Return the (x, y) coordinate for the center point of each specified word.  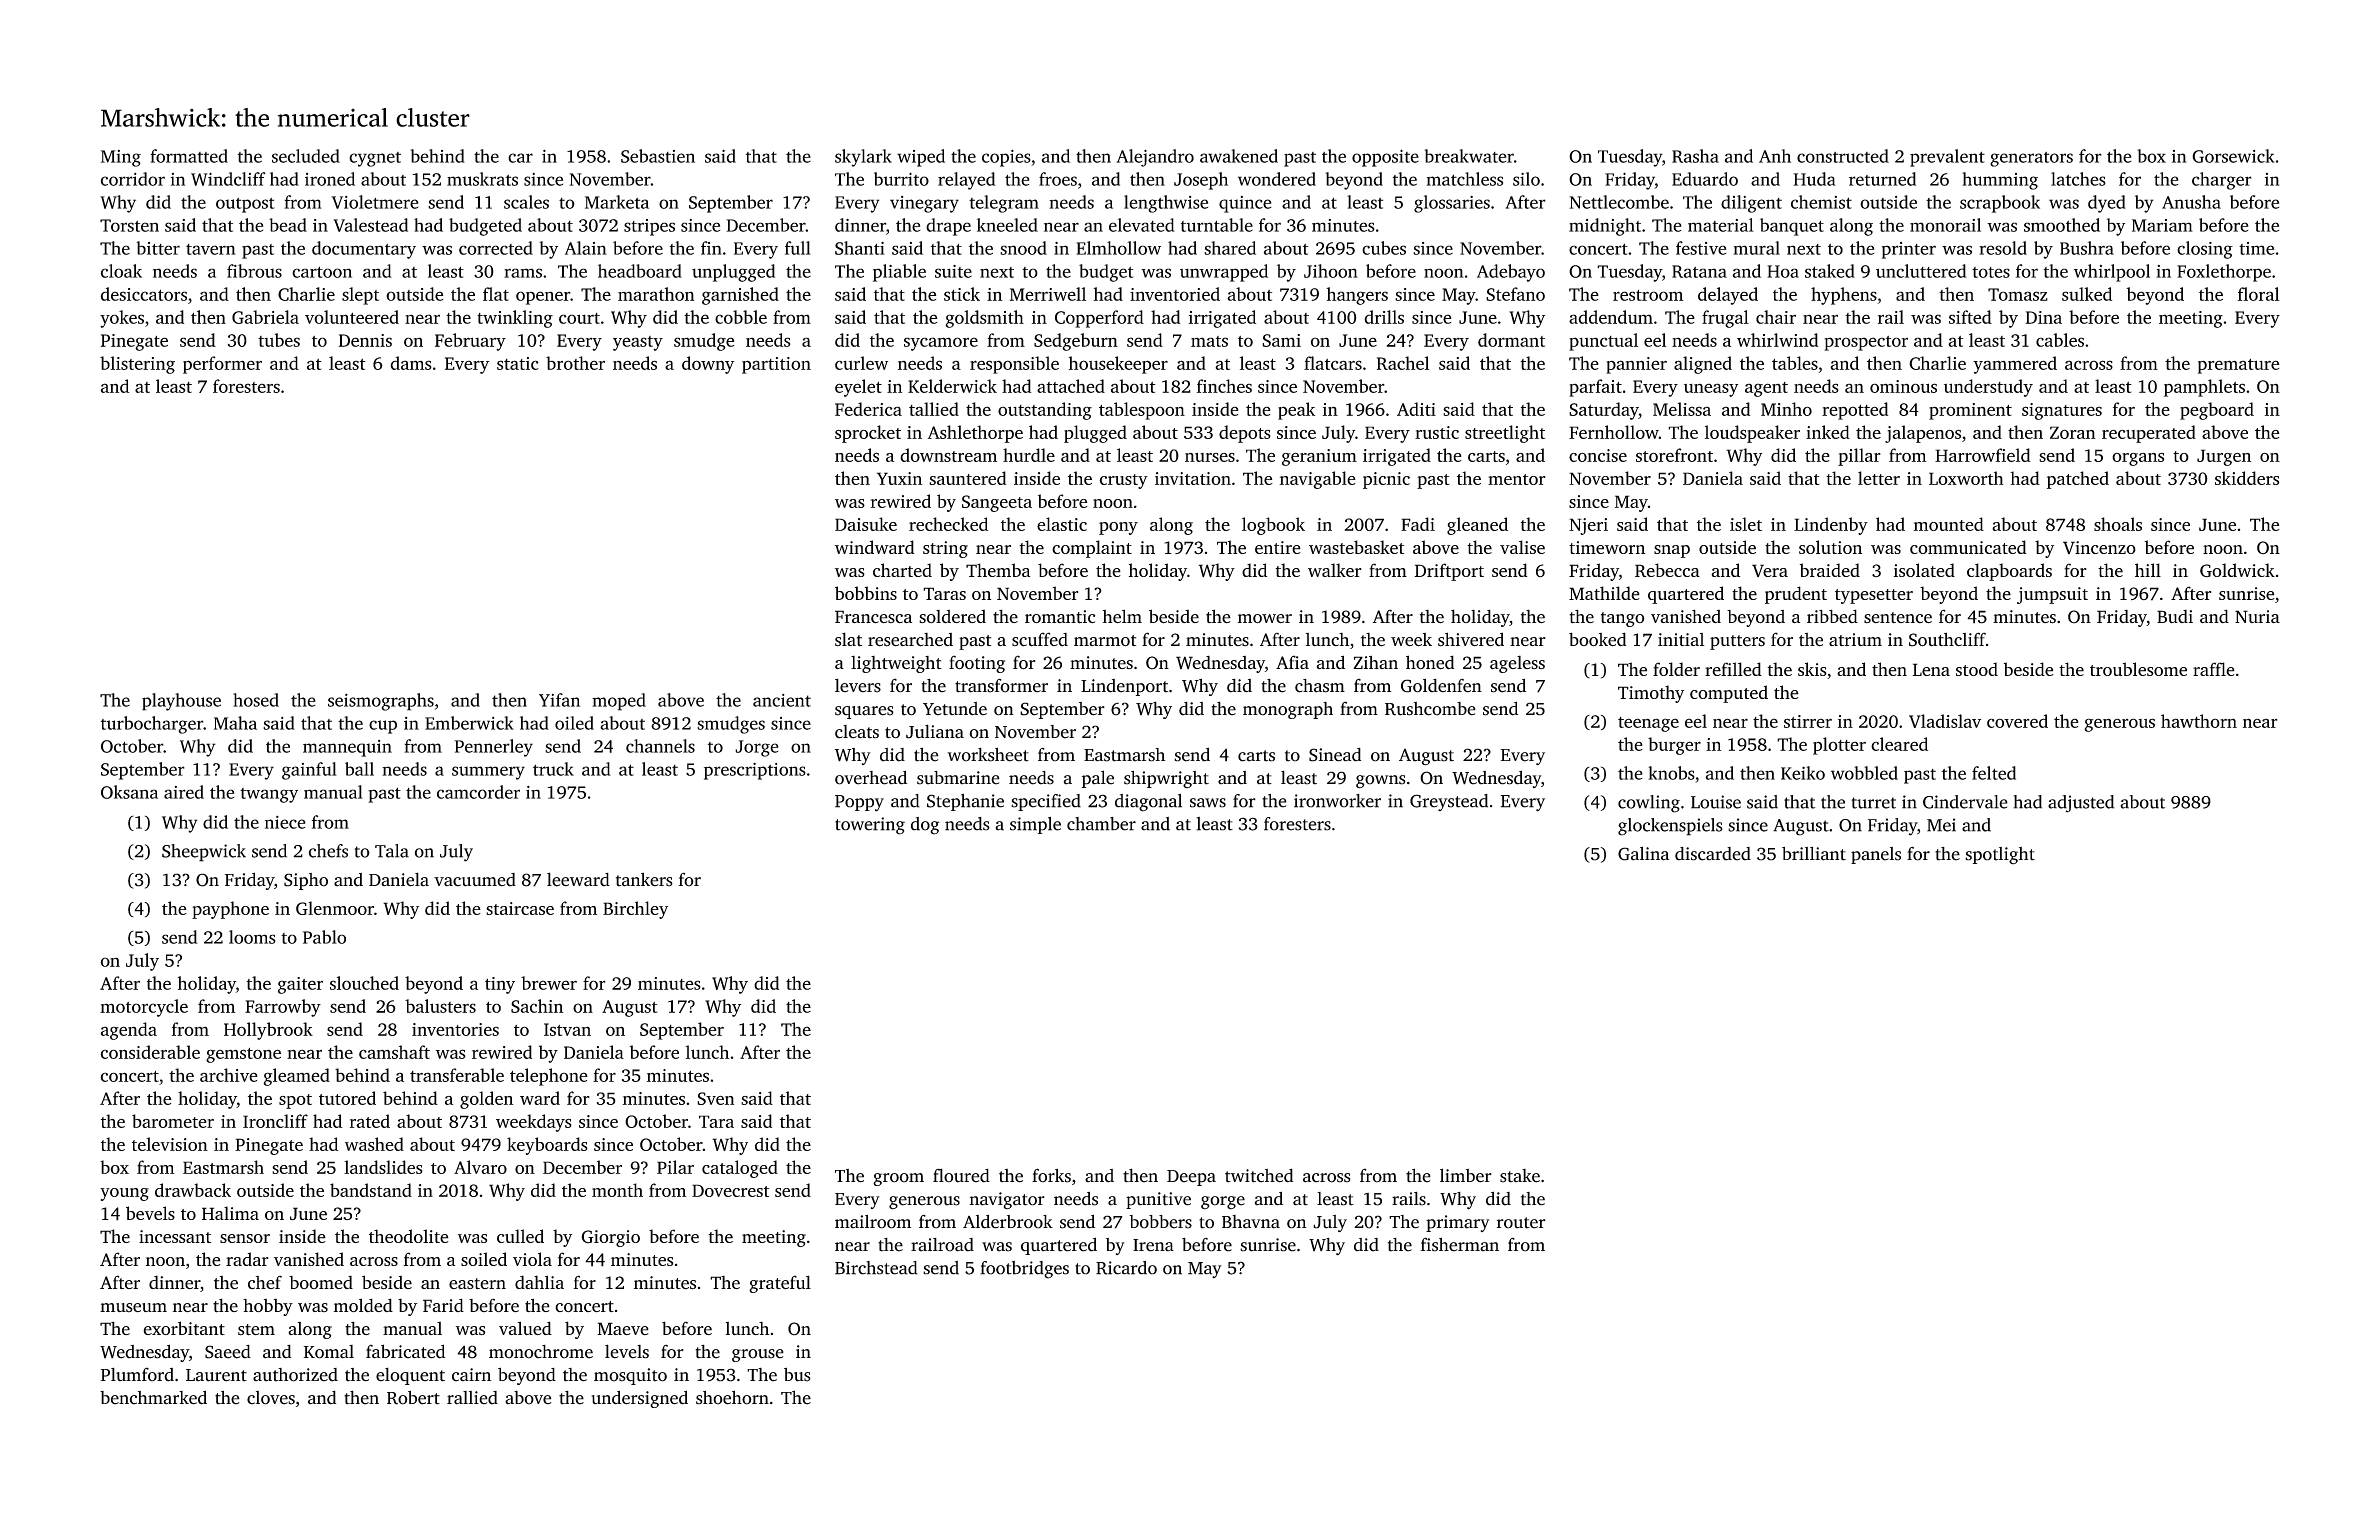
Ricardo (1126, 1268)
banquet (1792, 227)
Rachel (1403, 363)
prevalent (1947, 158)
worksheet (988, 754)
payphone (230, 910)
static (518, 363)
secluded (306, 156)
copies (1006, 158)
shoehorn (732, 1397)
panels (1876, 855)
